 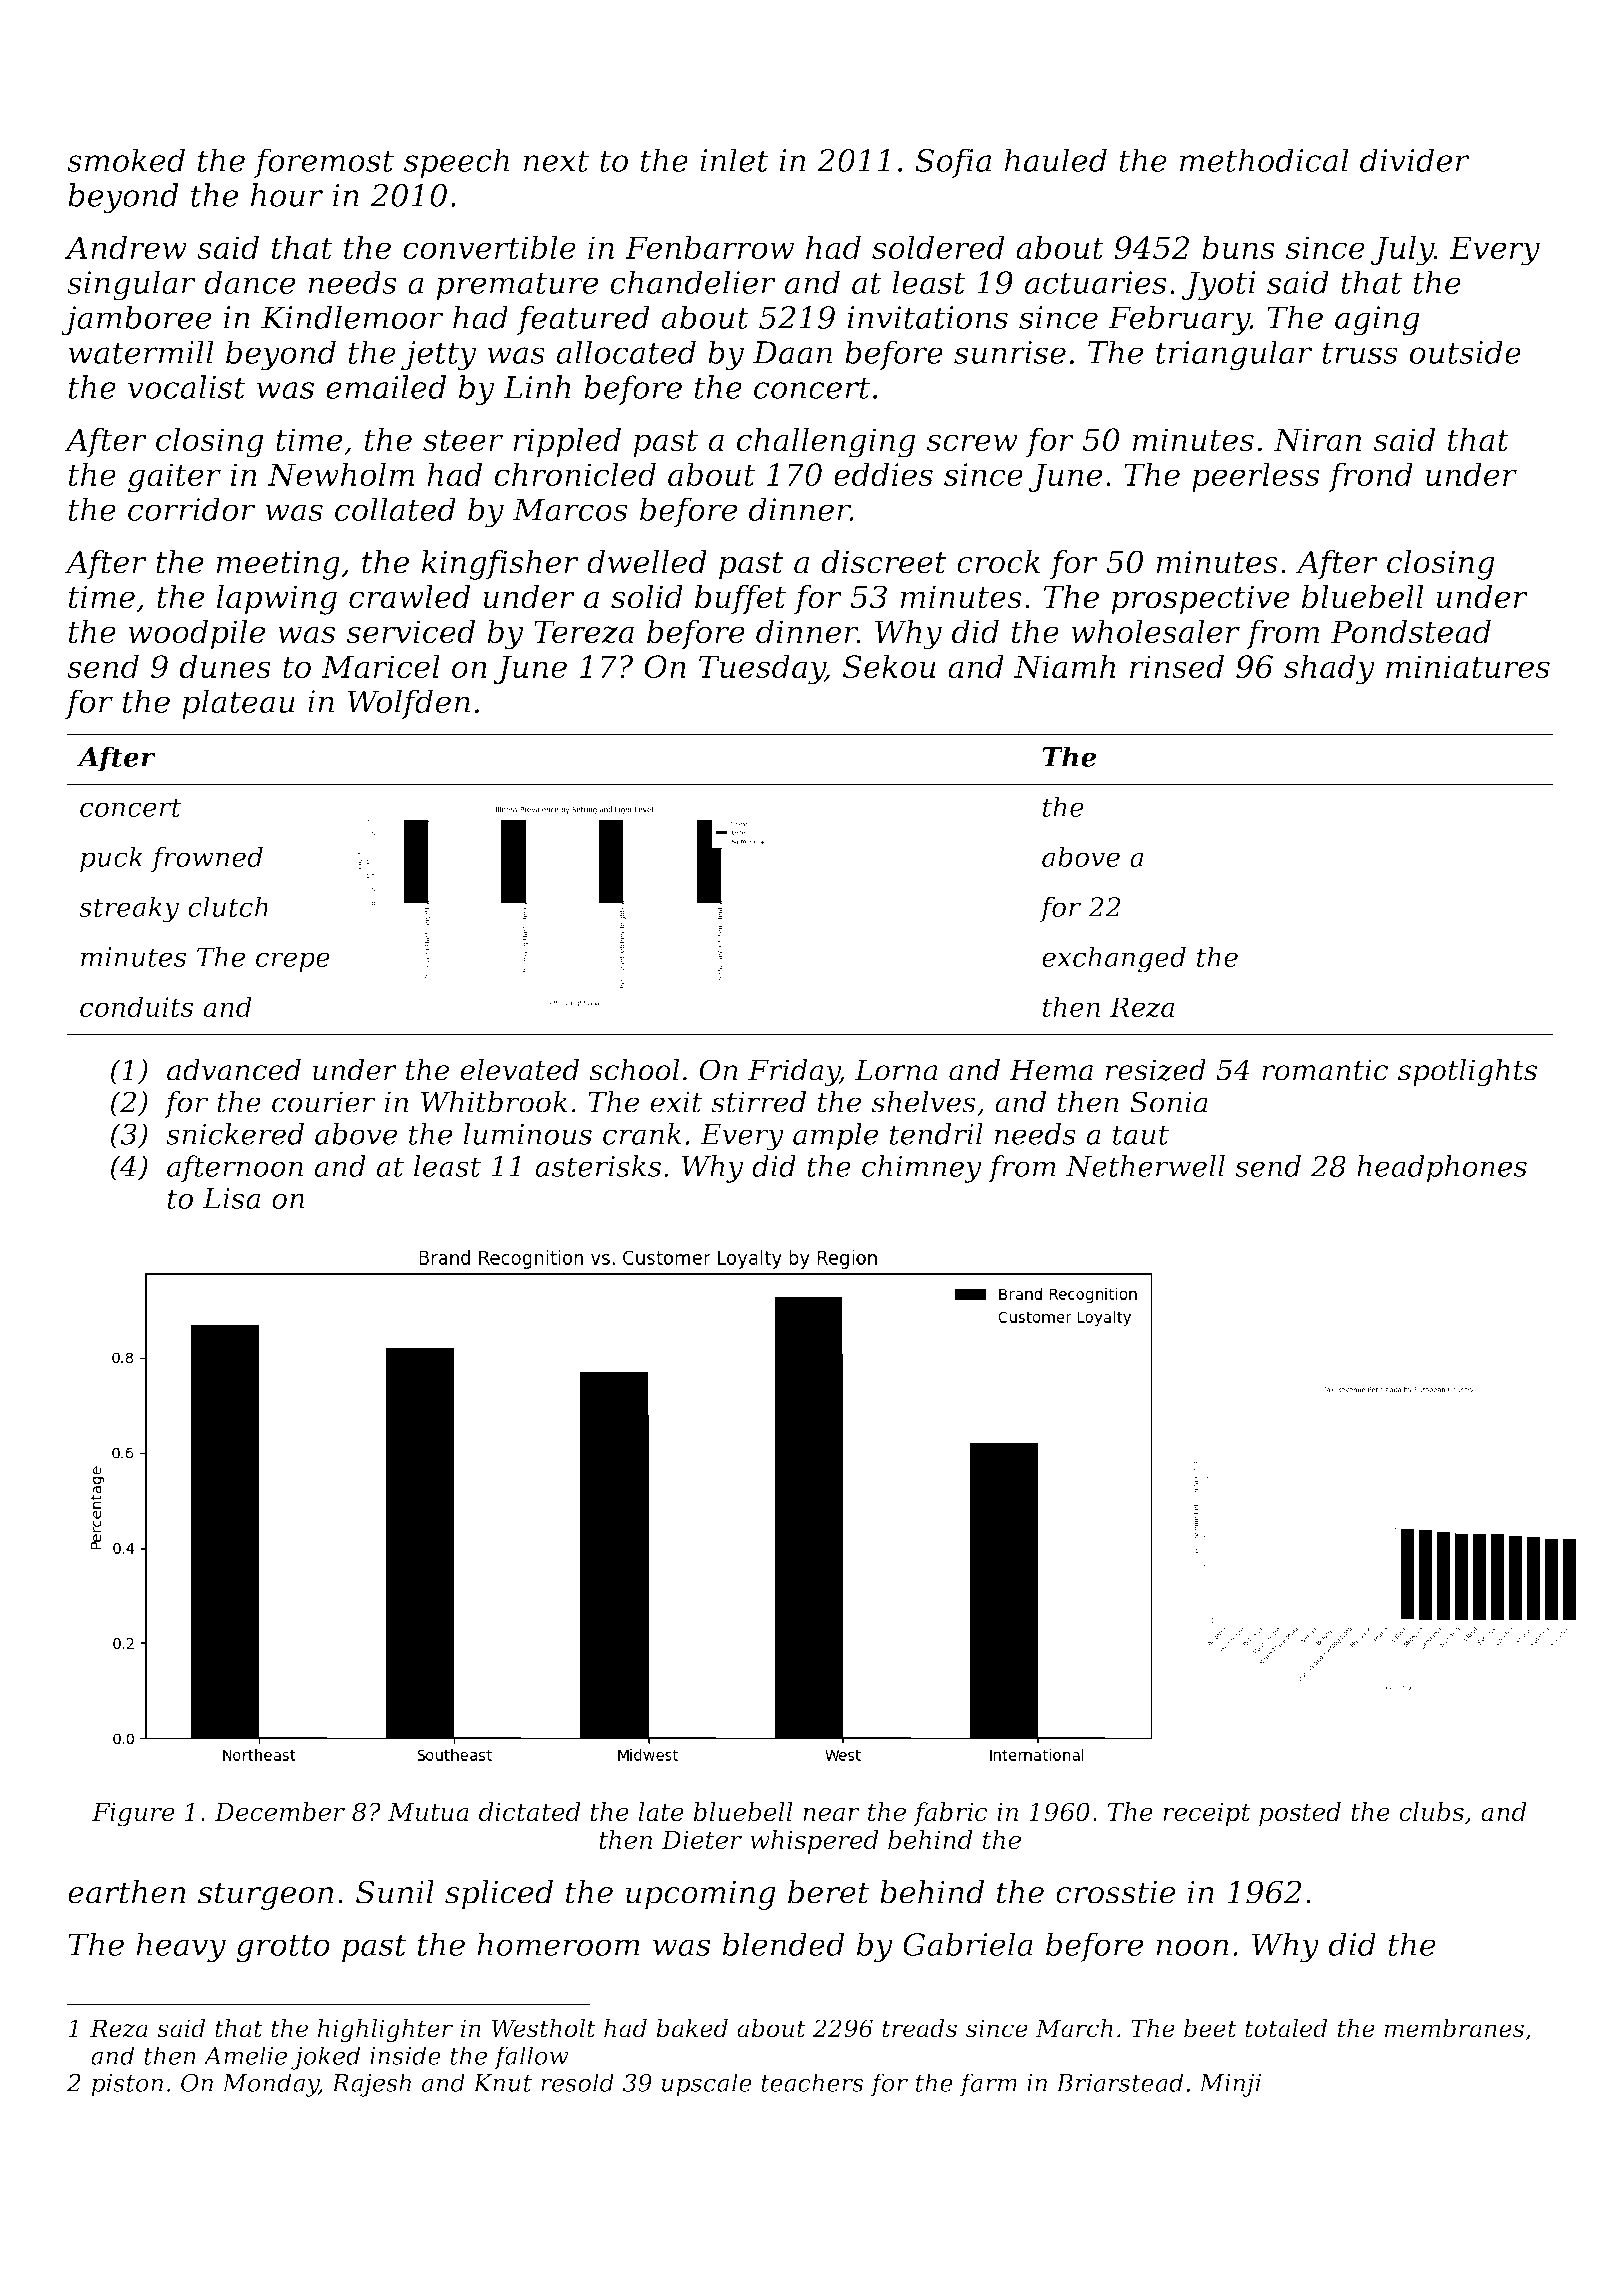 What do you see at coordinates (598, 1166) in the screenshot?
I see `asterisks` at bounding box center [598, 1166].
